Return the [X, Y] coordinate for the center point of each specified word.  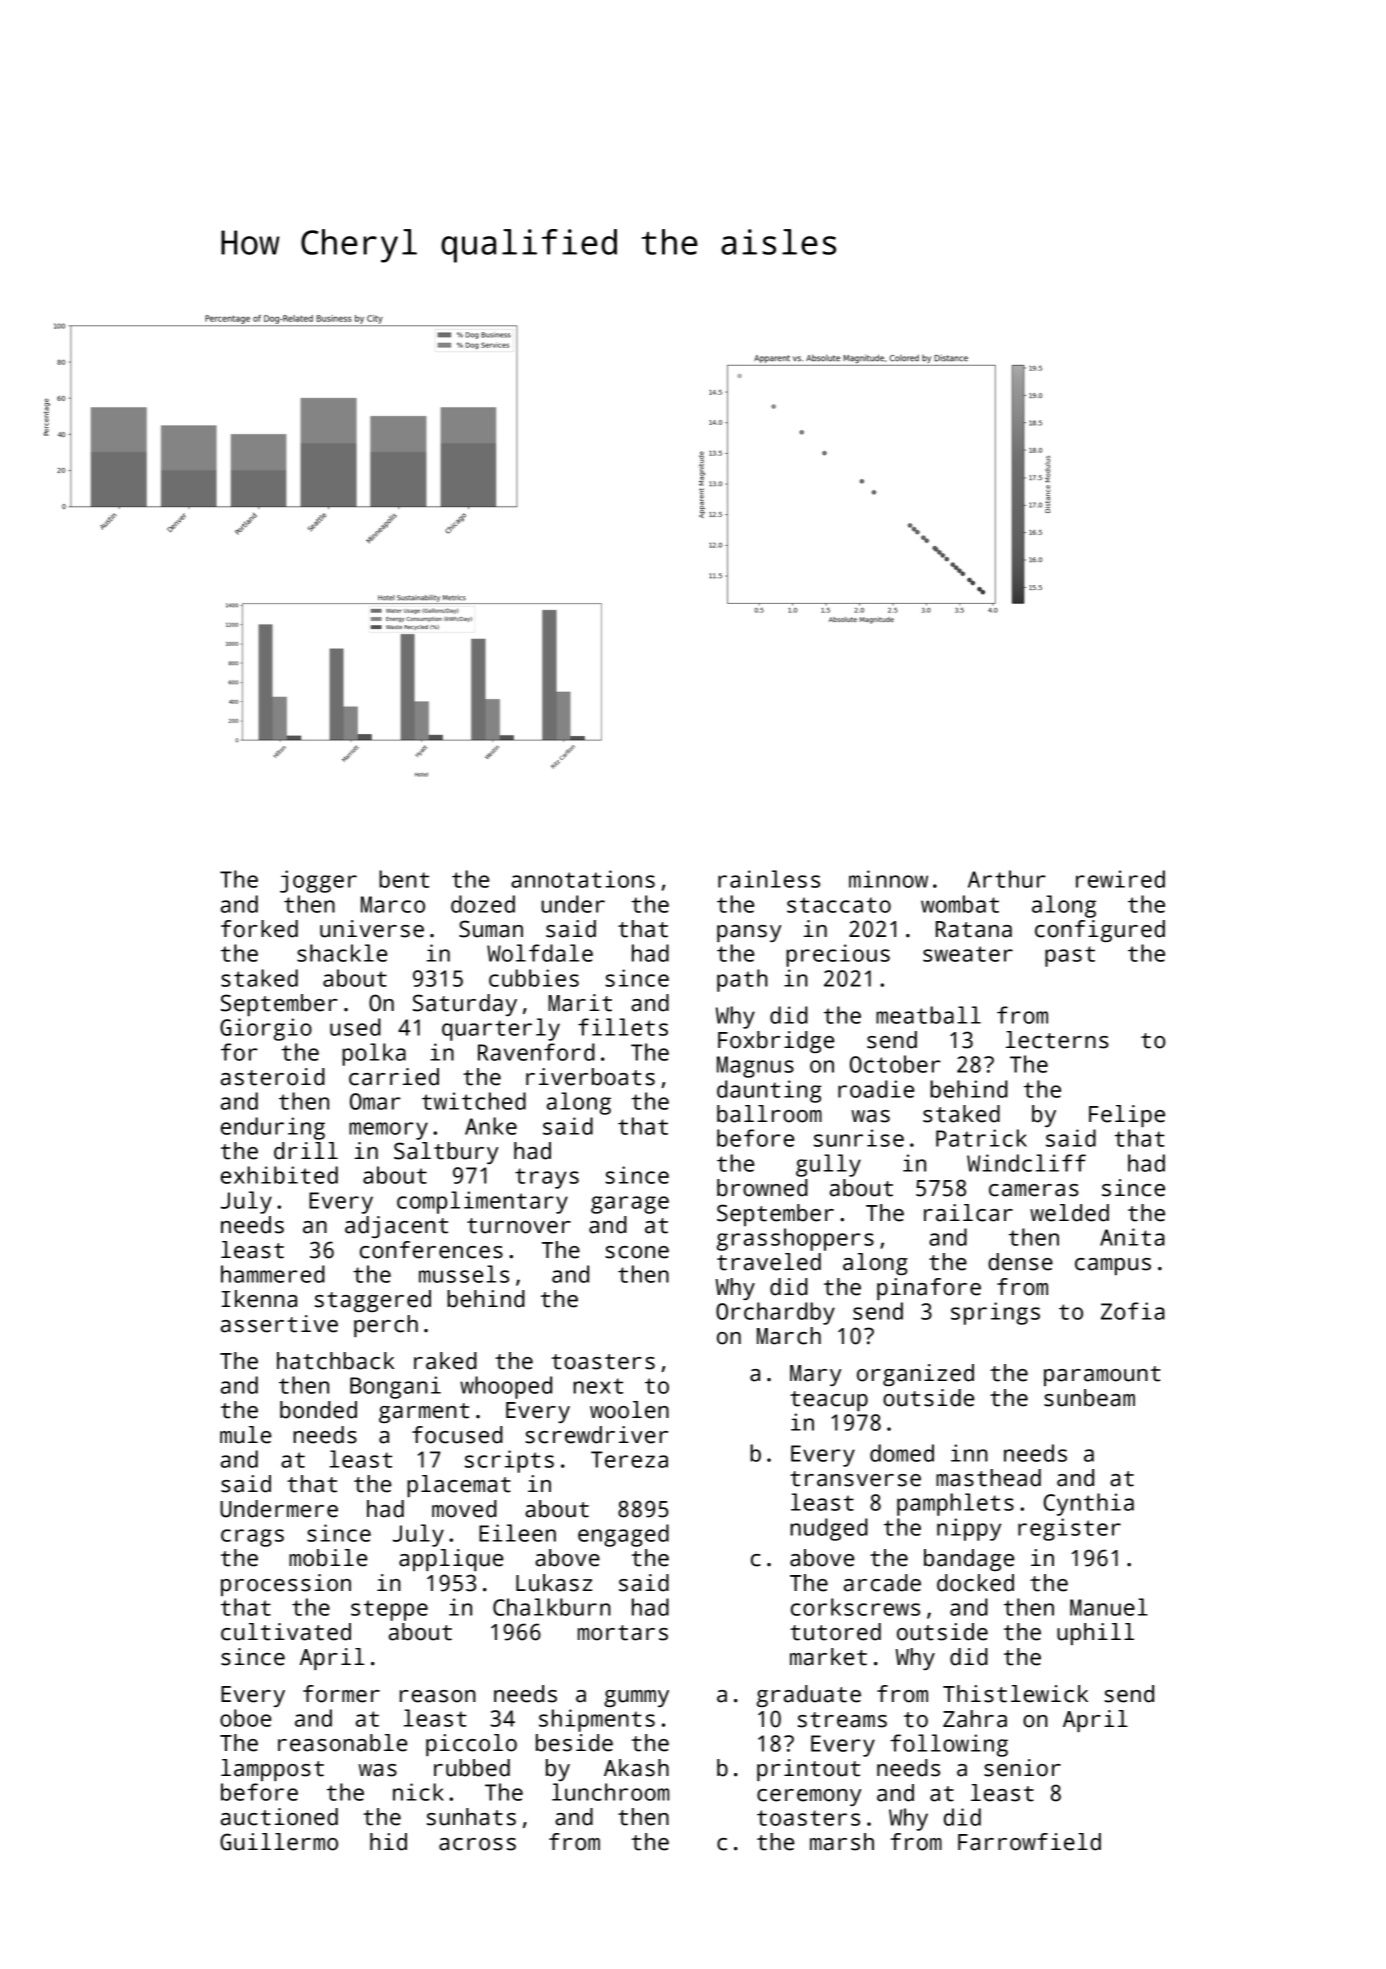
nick [418, 1792]
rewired [1120, 879]
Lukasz [554, 1583]
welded [1069, 1213]
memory [388, 1131]
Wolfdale [540, 953]
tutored [835, 1632]
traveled [769, 1262]
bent [404, 879]
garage [630, 1205]
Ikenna [259, 1299]
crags [252, 1538]
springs [995, 1313]
